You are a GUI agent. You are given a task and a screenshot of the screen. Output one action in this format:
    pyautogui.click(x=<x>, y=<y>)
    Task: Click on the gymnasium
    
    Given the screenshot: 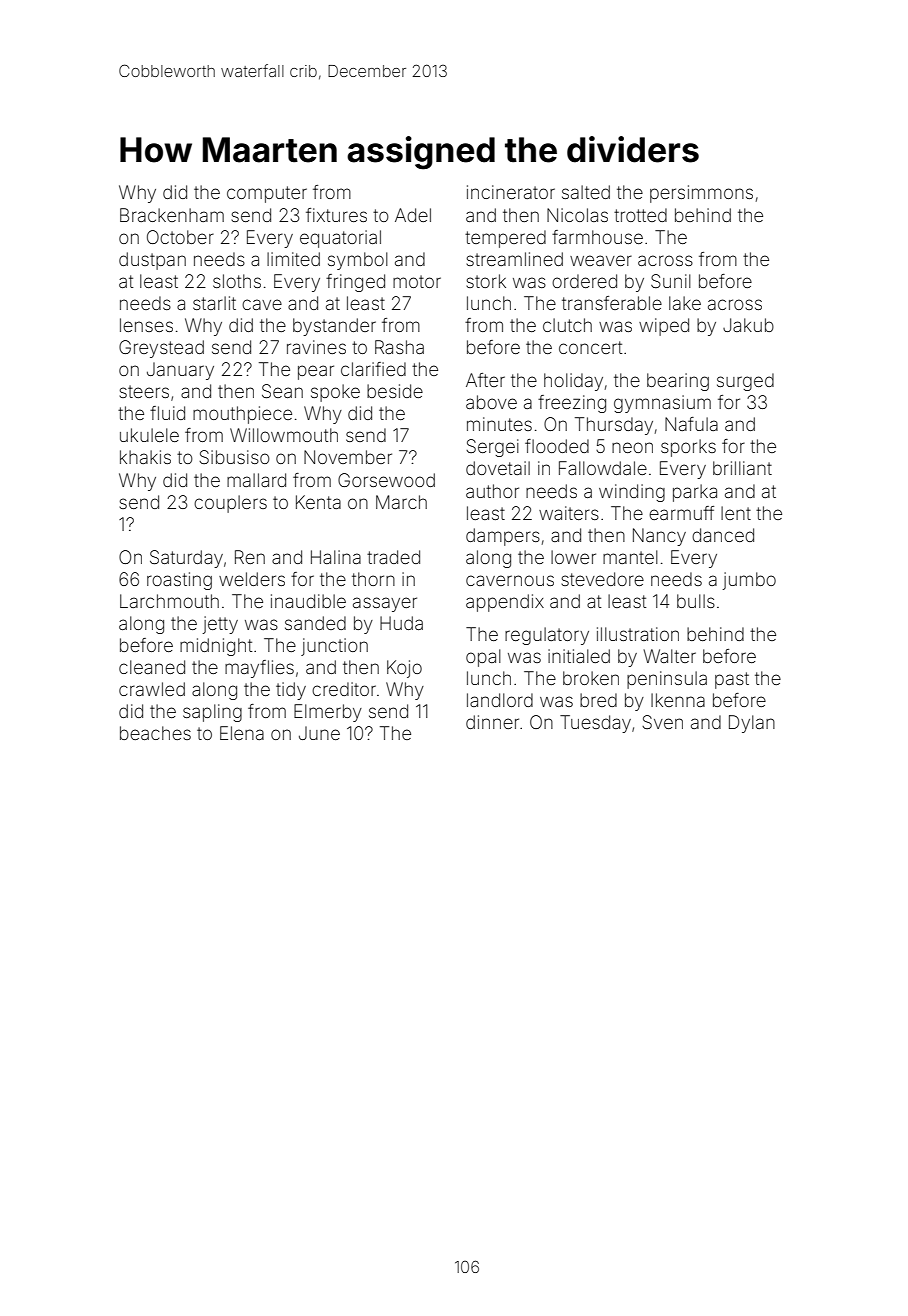 What is the action you would take?
    pyautogui.click(x=662, y=404)
